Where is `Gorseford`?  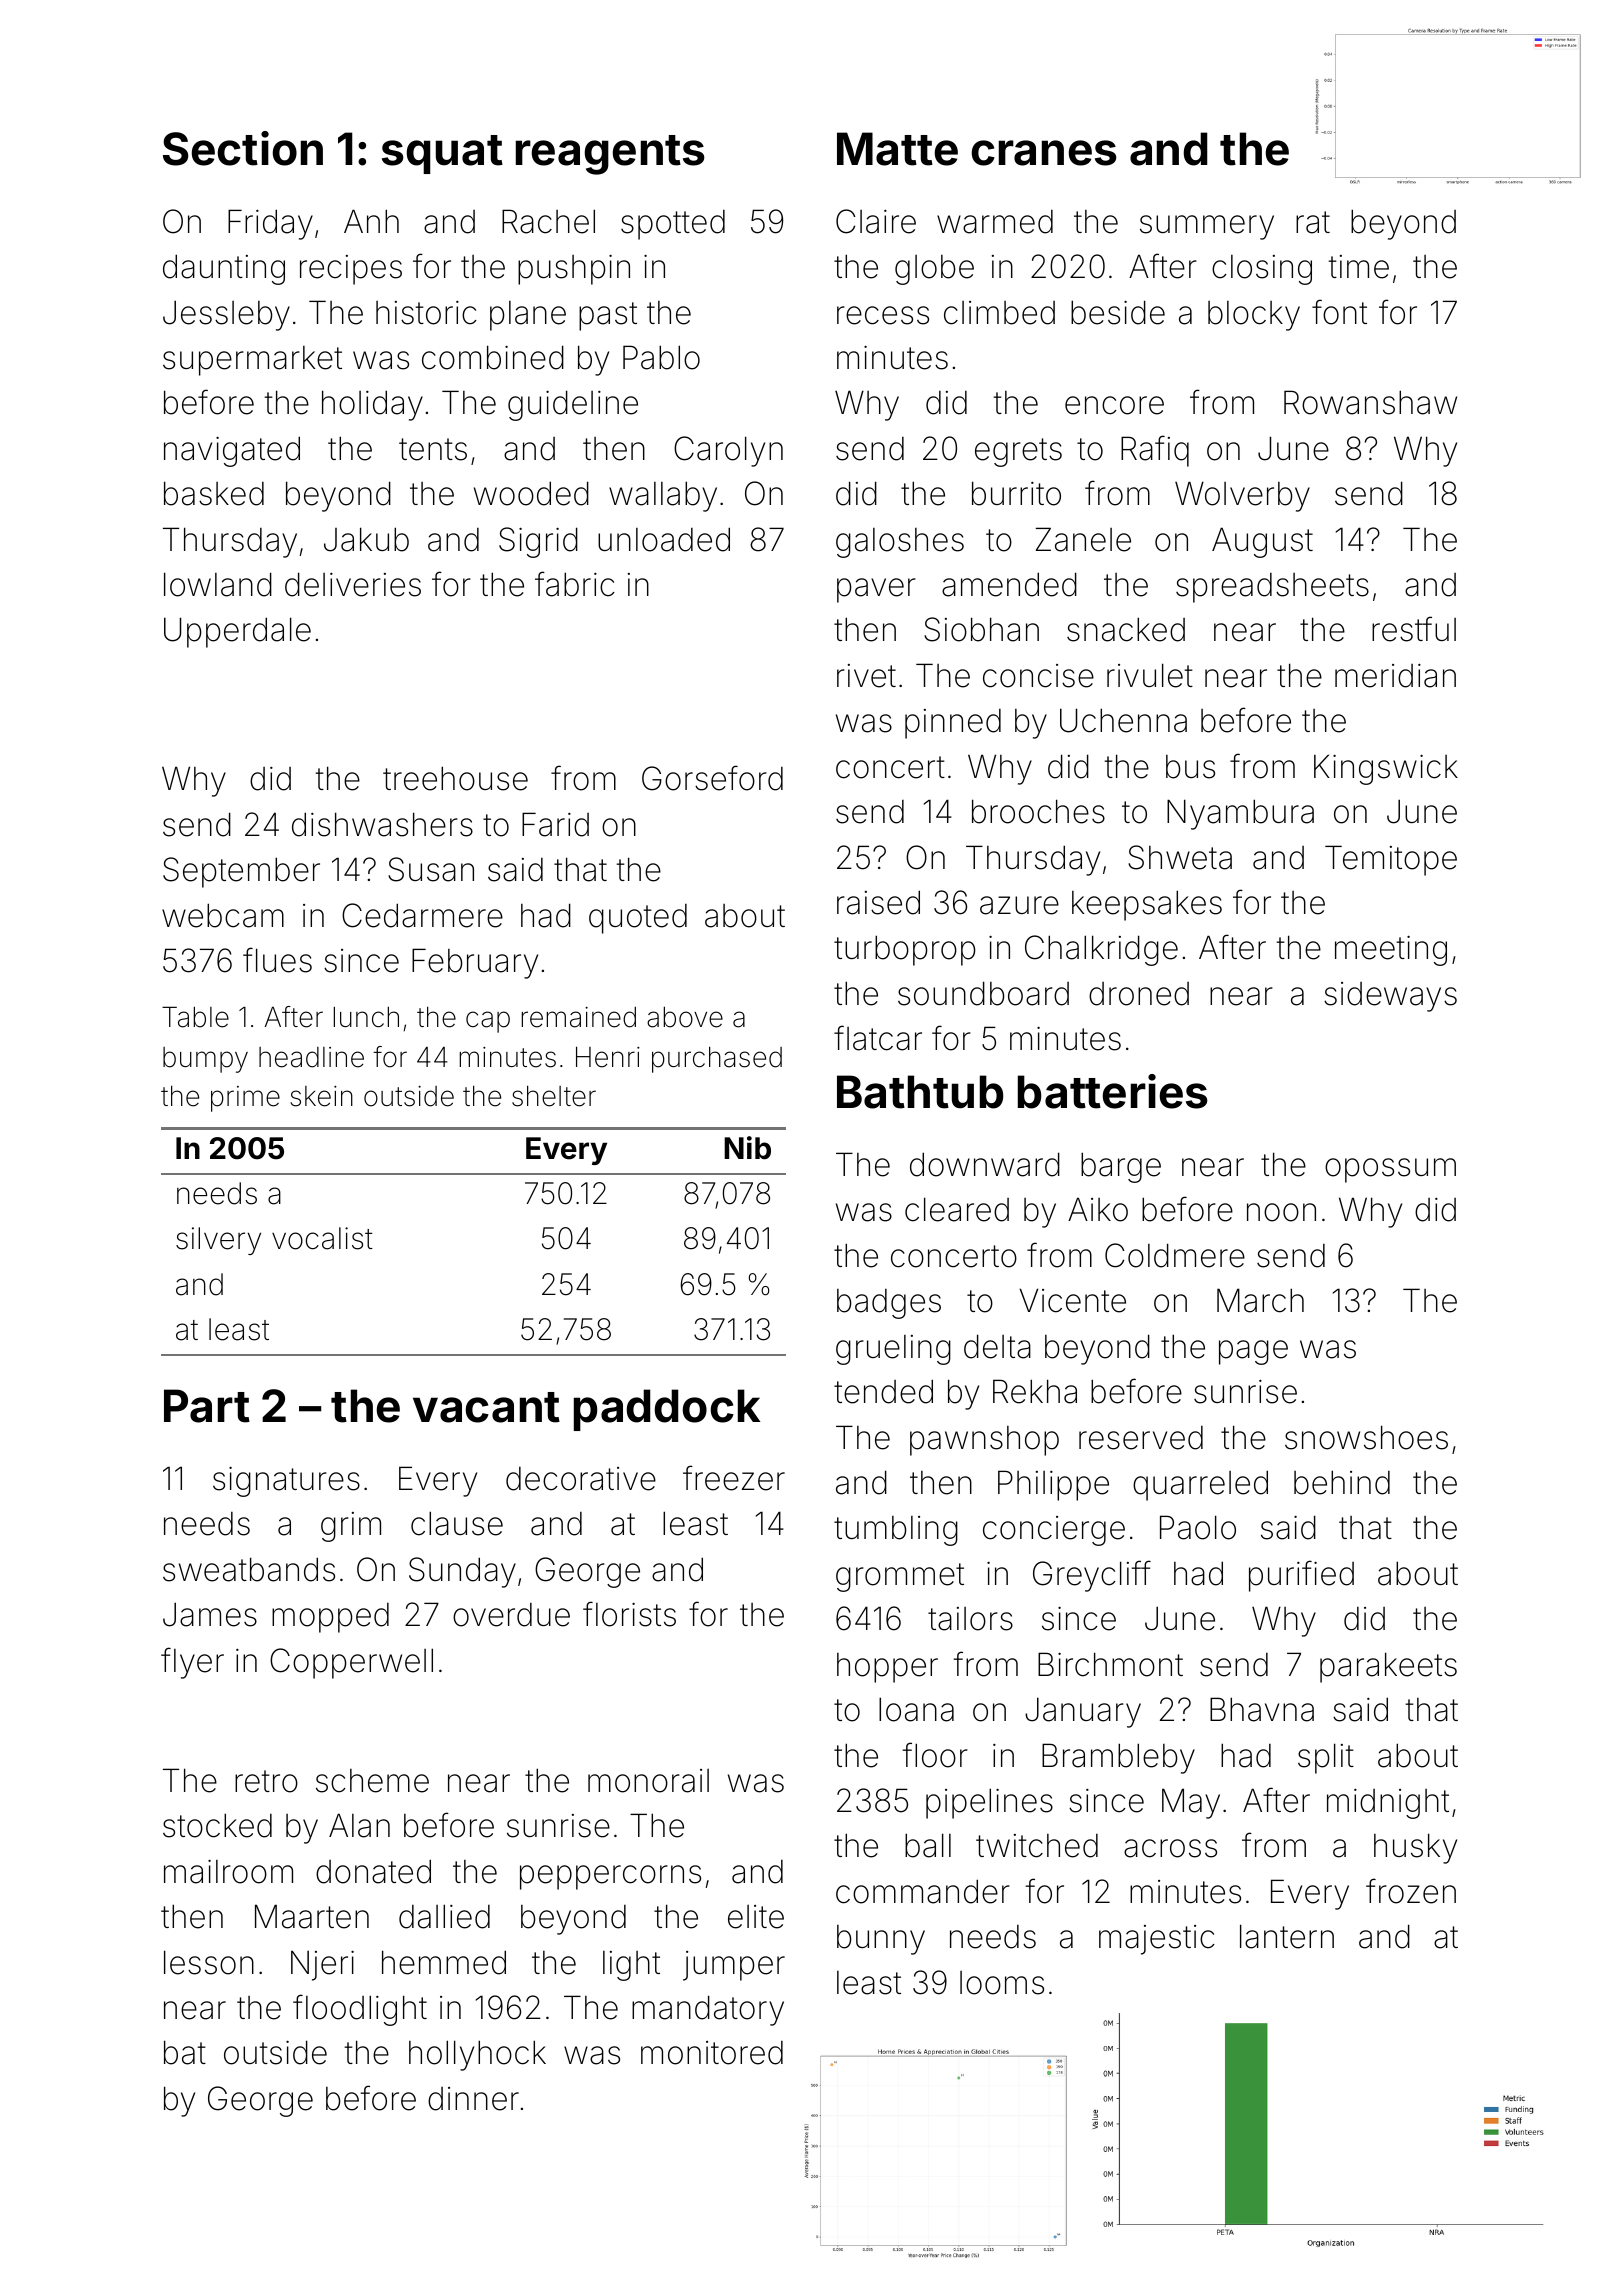 Gorseford is located at coordinates (712, 778).
